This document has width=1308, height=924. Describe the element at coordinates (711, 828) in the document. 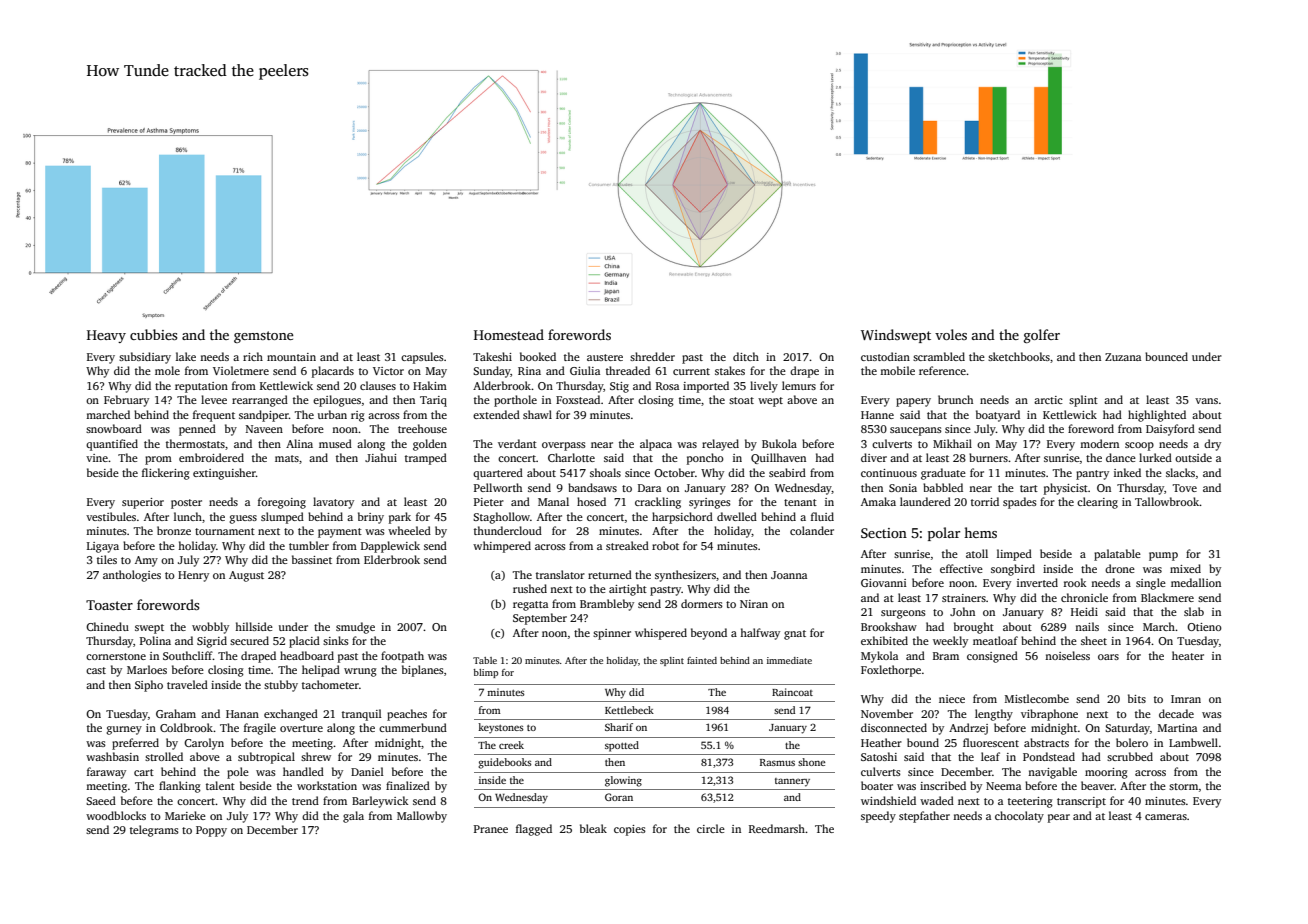

I see `circle` at that location.
